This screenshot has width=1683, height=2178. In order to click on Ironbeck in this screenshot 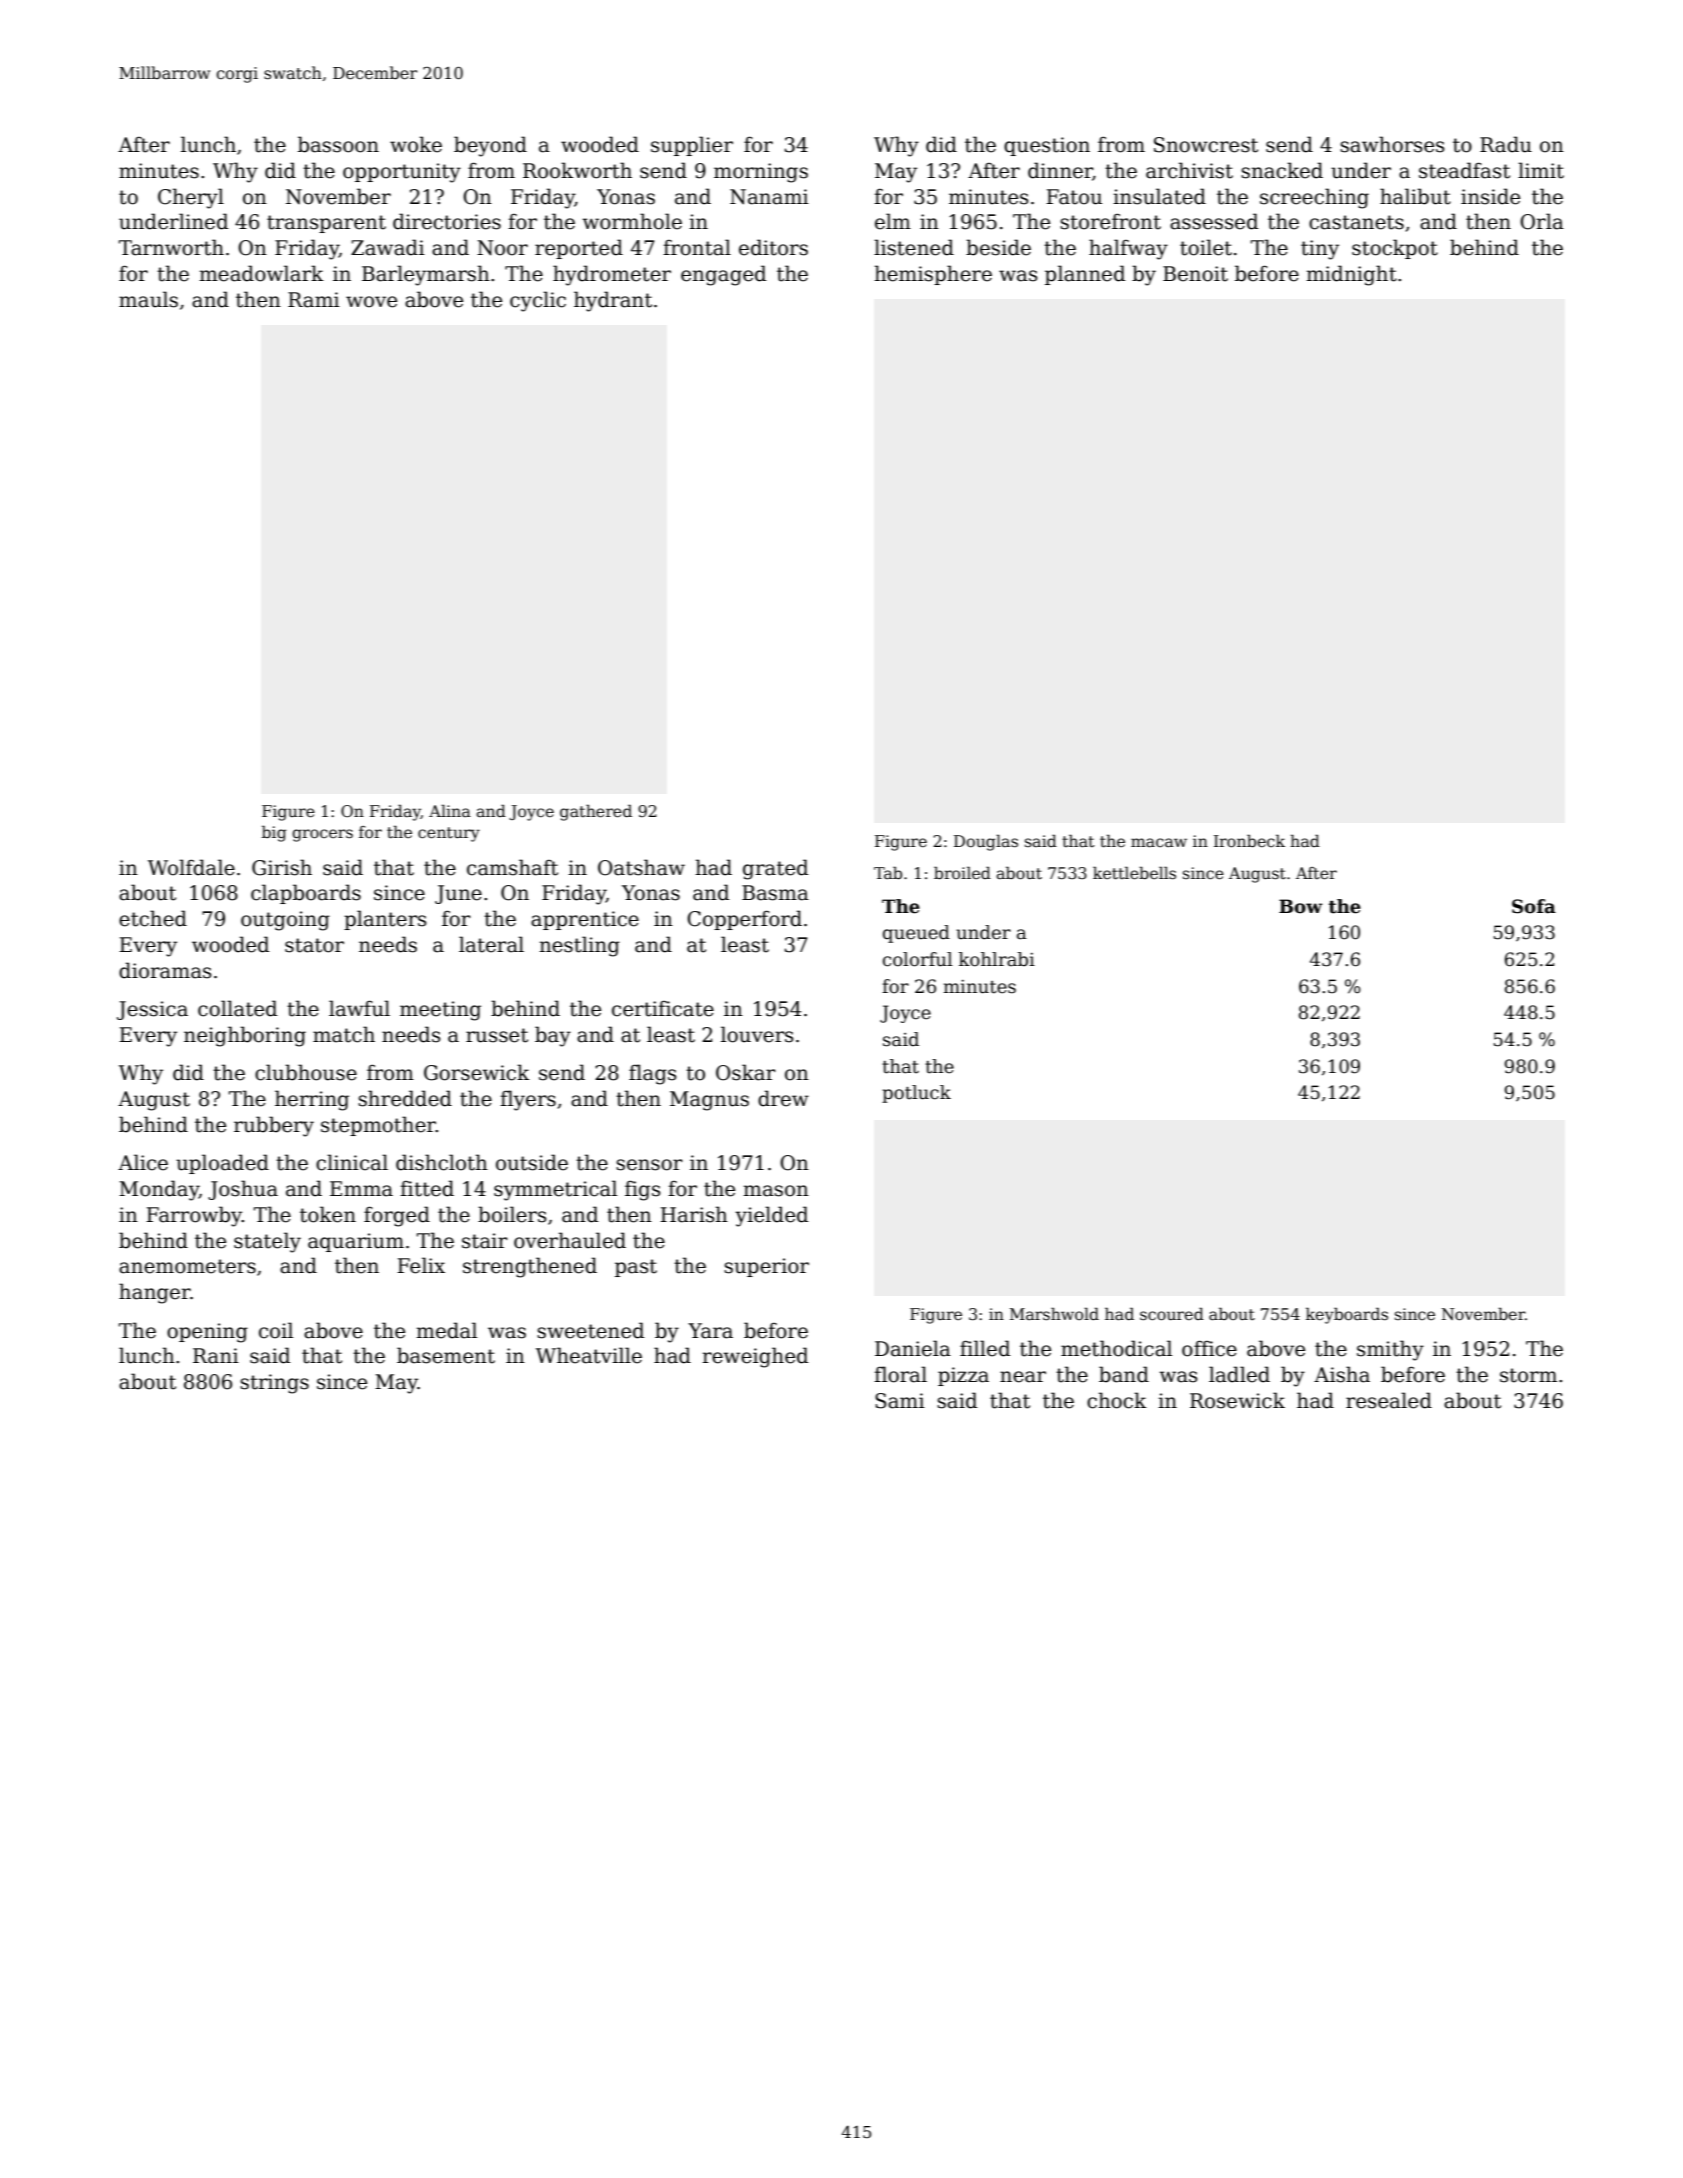, I will do `click(1249, 841)`.
